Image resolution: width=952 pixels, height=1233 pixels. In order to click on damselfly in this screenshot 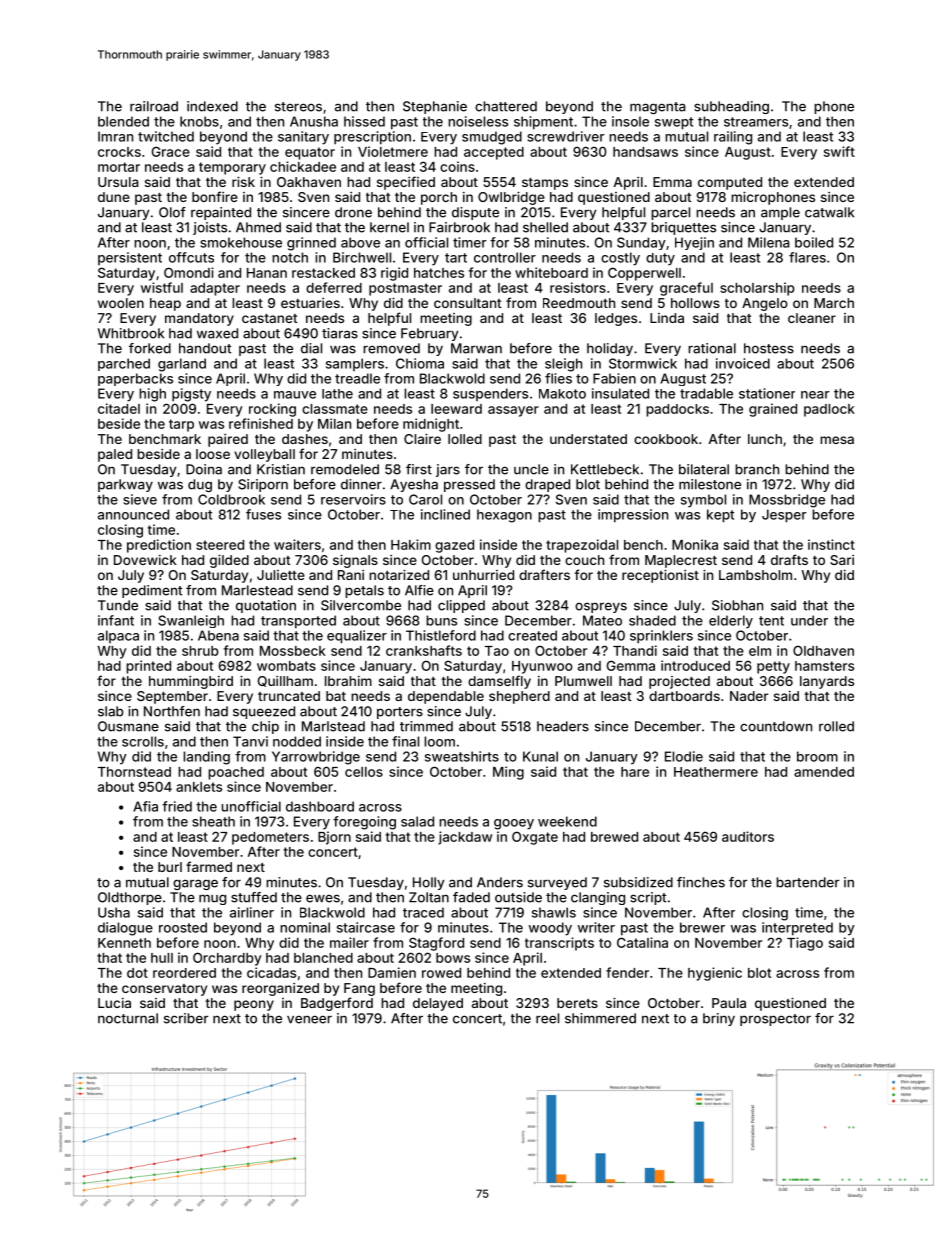, I will do `click(499, 682)`.
